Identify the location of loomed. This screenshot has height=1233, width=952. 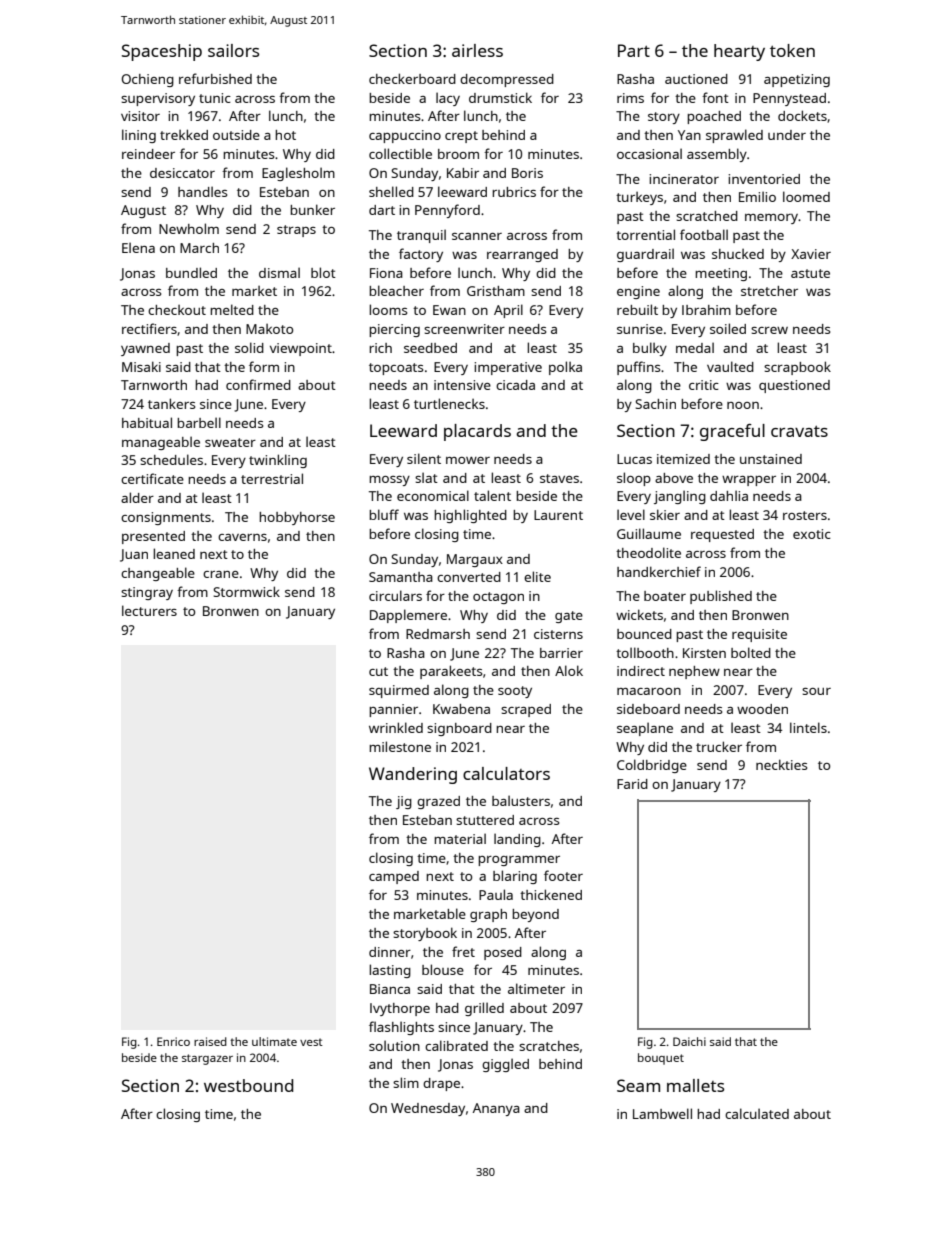
(806, 196).
